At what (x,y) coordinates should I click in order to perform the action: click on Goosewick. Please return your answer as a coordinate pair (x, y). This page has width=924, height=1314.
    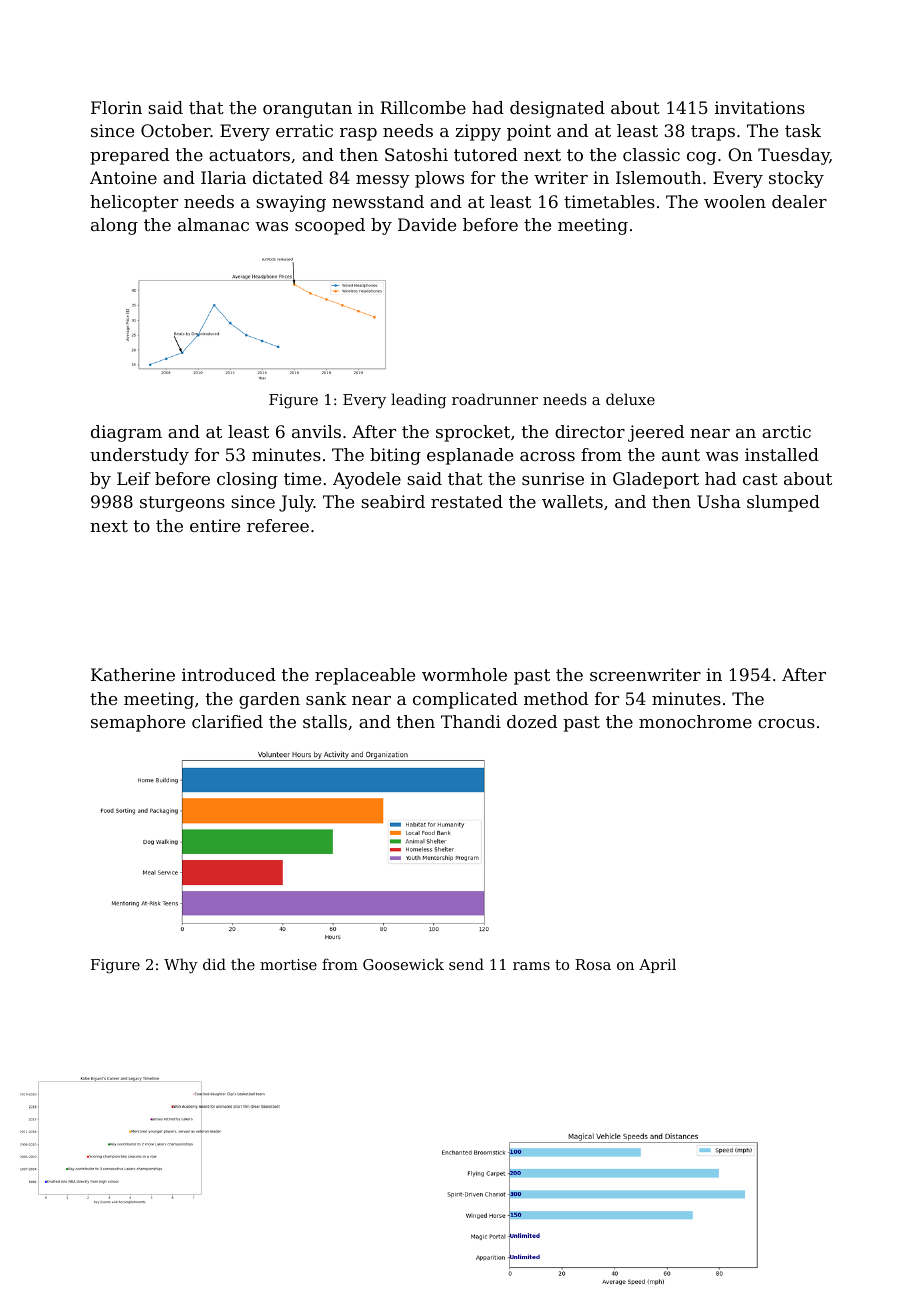
    Looking at the image, I should click on (403, 964).
